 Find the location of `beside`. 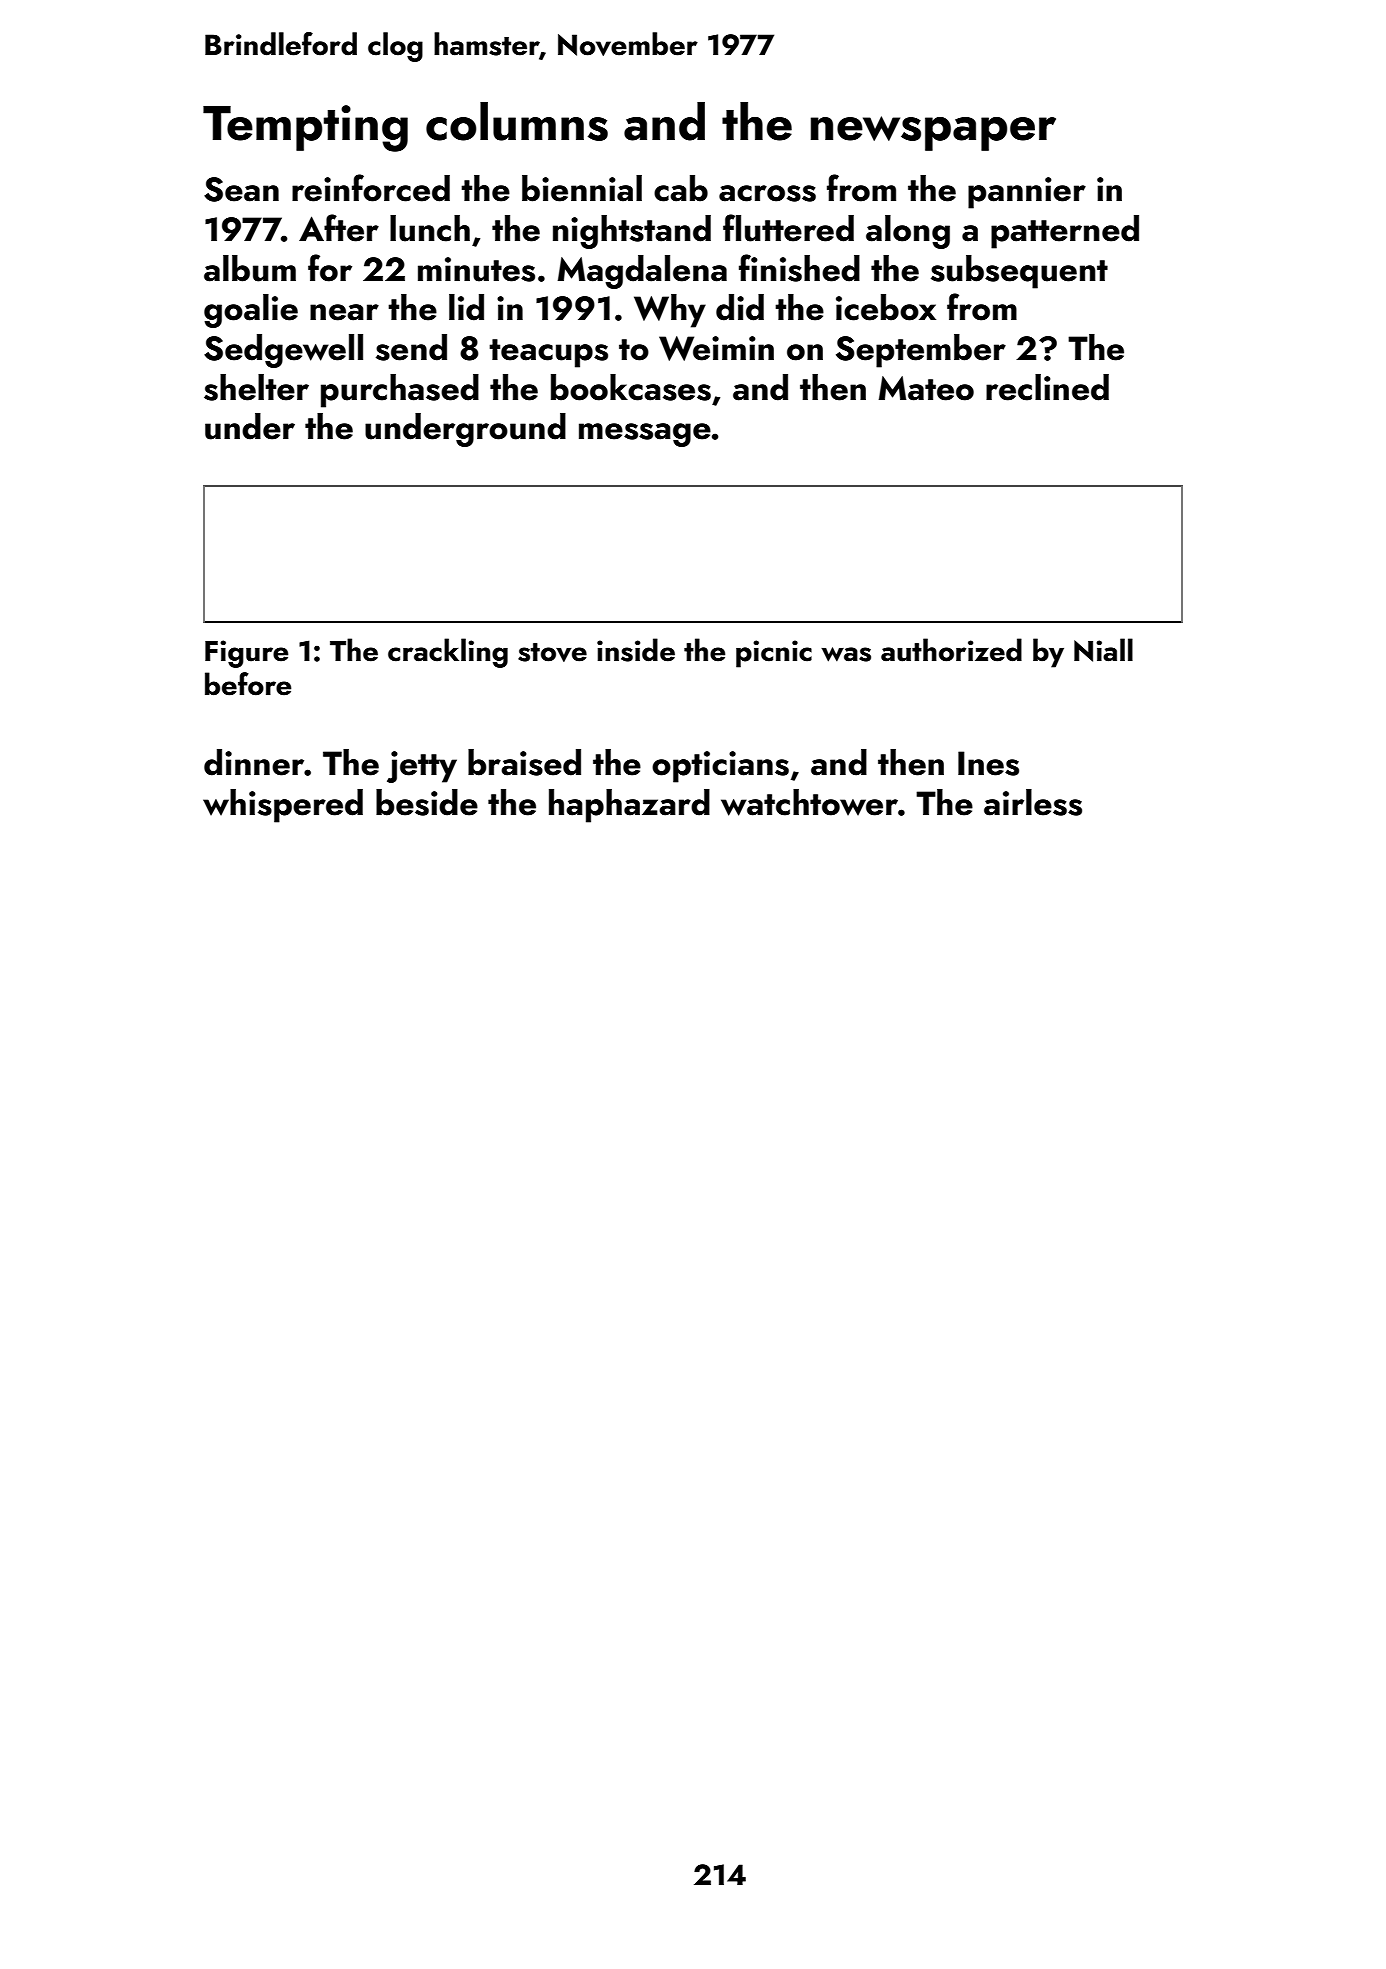

beside is located at coordinates (427, 802).
